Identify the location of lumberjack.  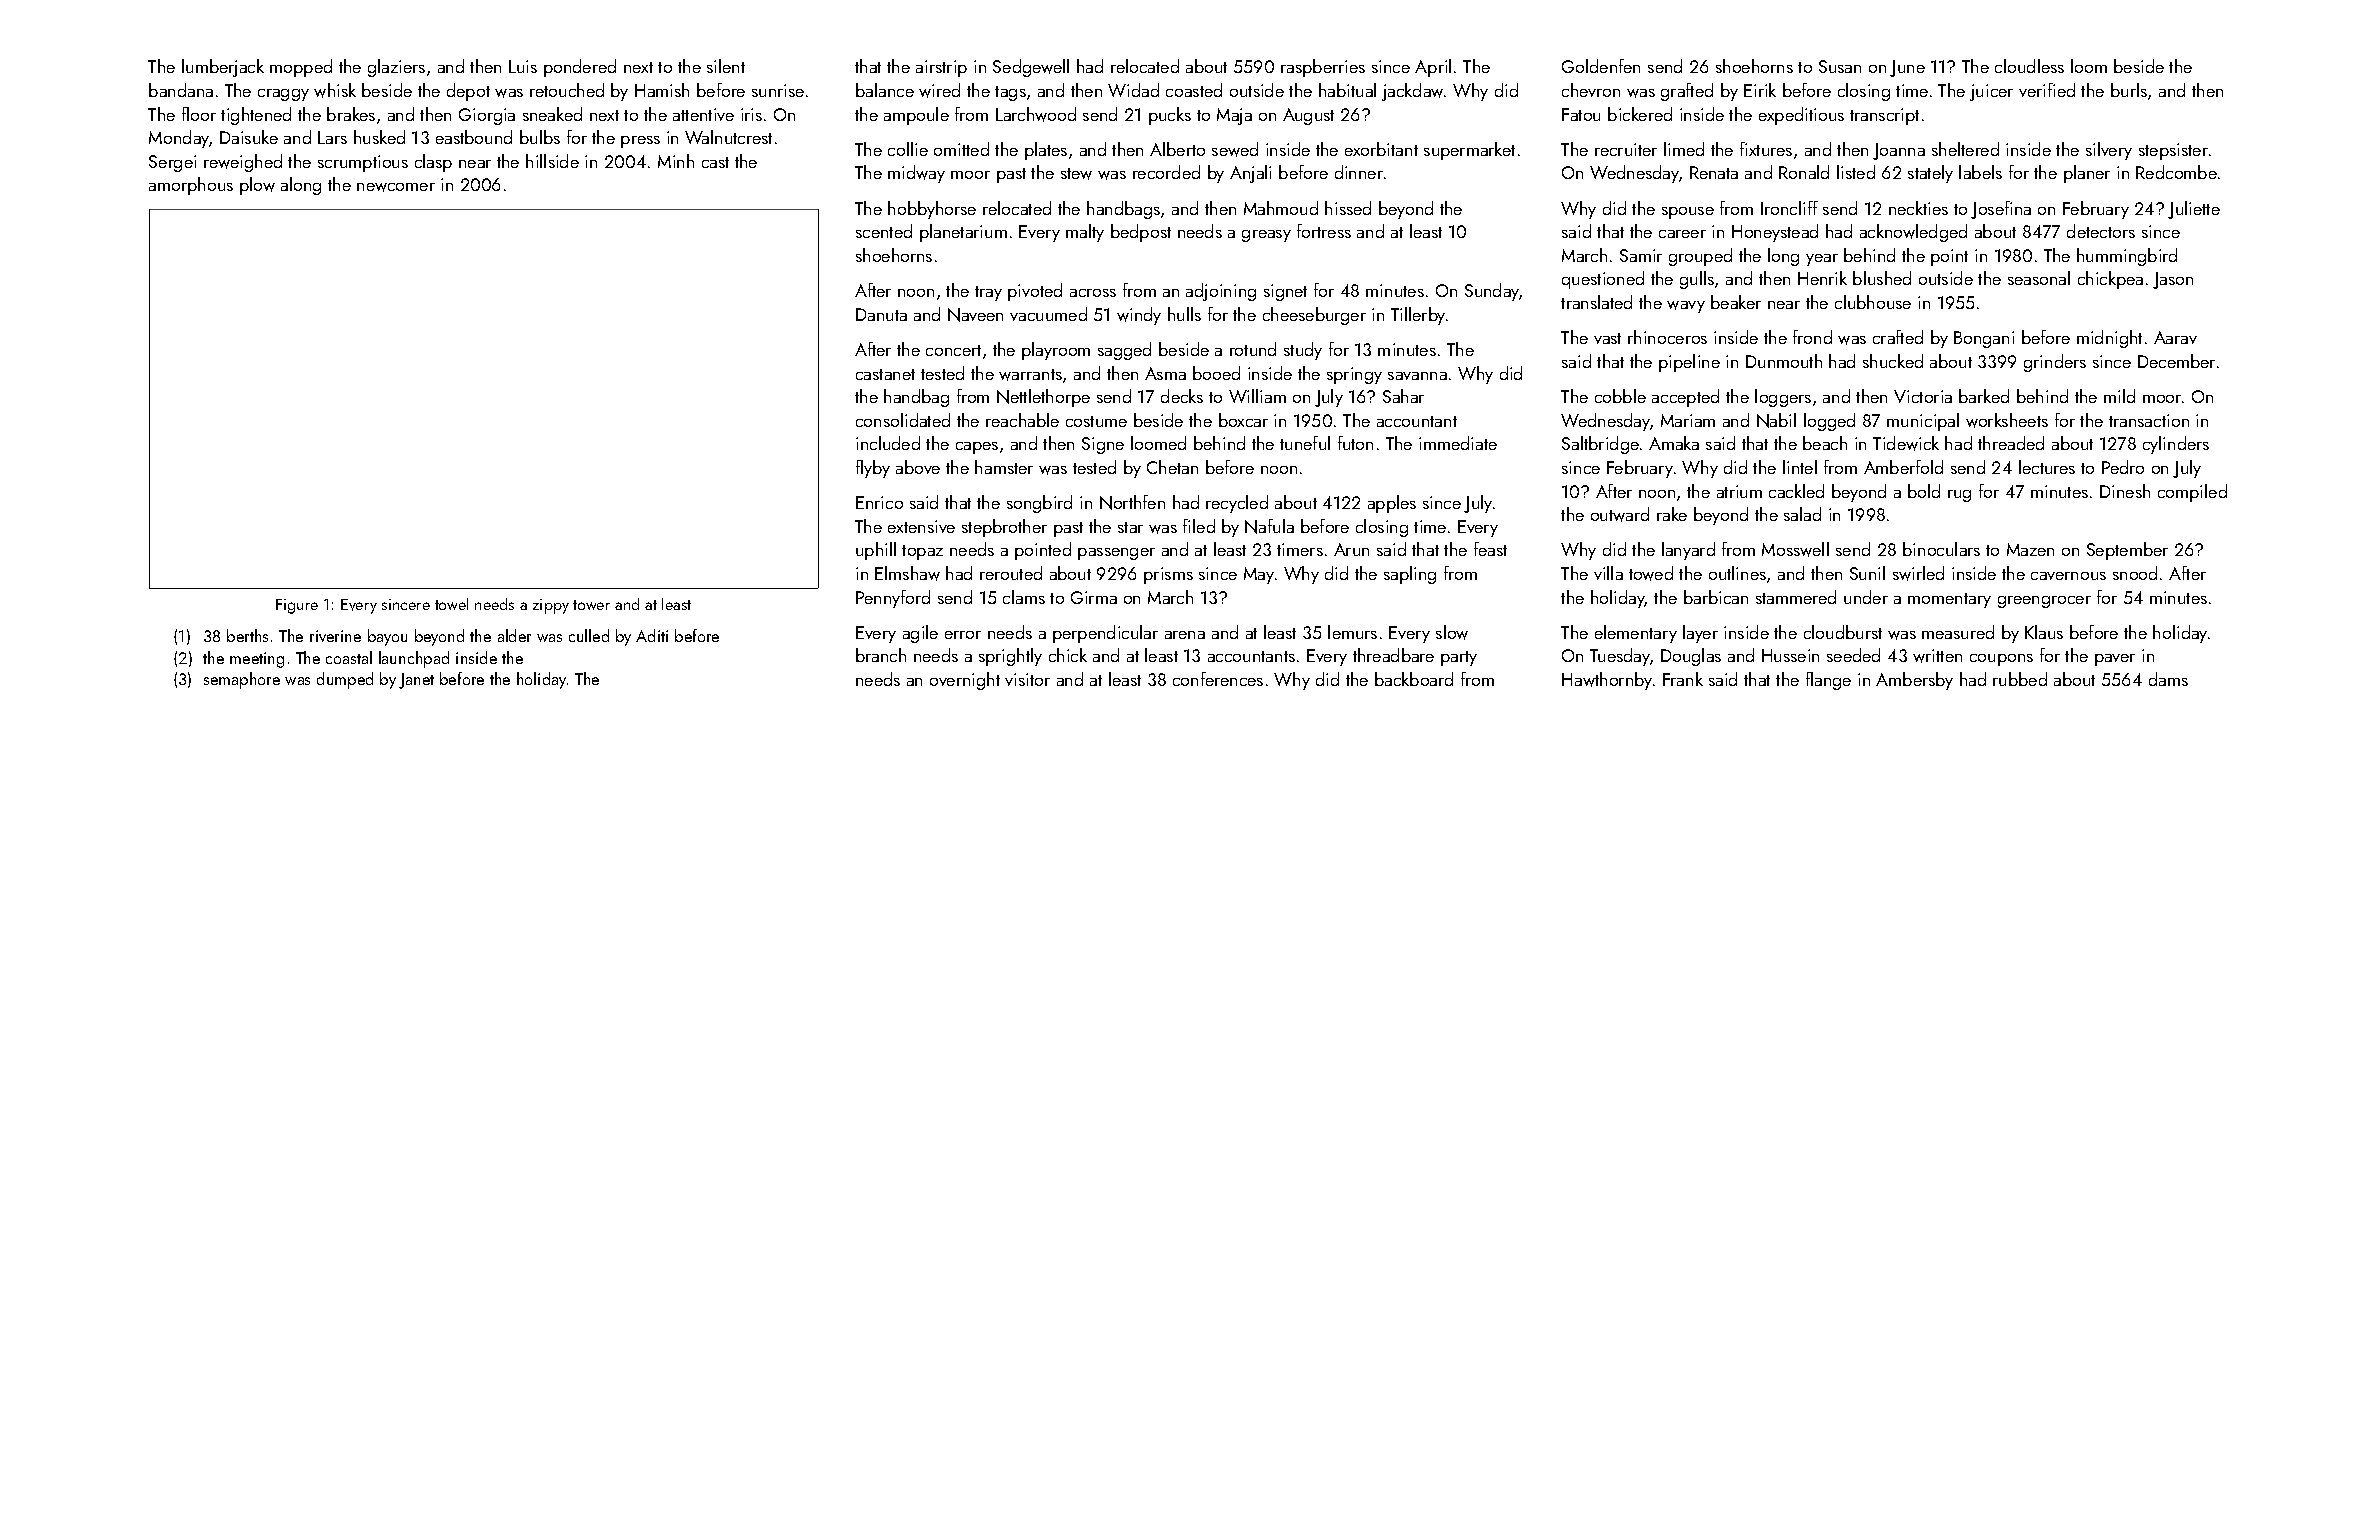
(223, 68).
